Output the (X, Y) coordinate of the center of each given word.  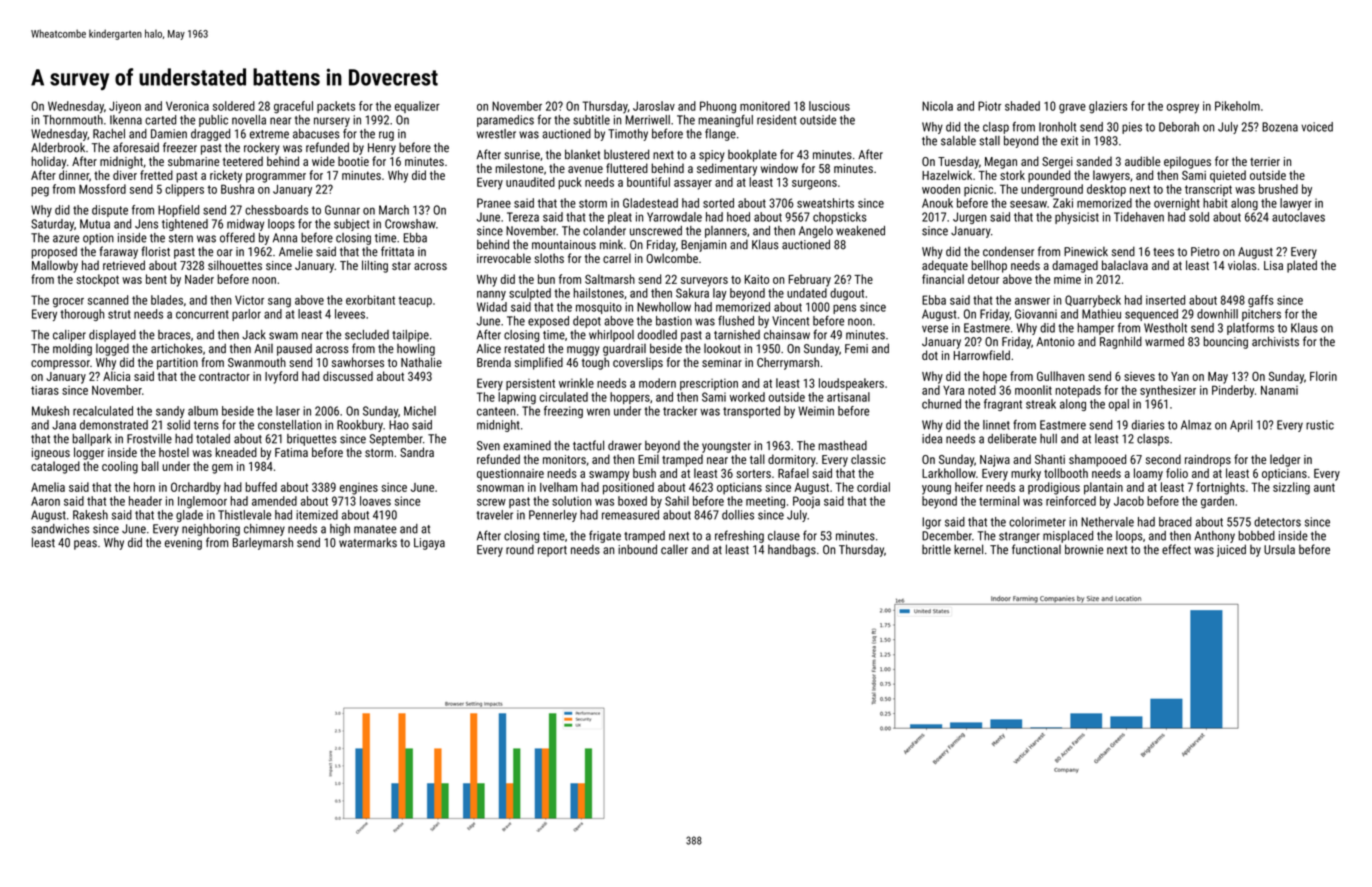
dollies (738, 515)
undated (807, 293)
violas (1242, 265)
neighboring (211, 530)
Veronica (187, 106)
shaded (1022, 106)
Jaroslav (654, 106)
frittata (397, 251)
